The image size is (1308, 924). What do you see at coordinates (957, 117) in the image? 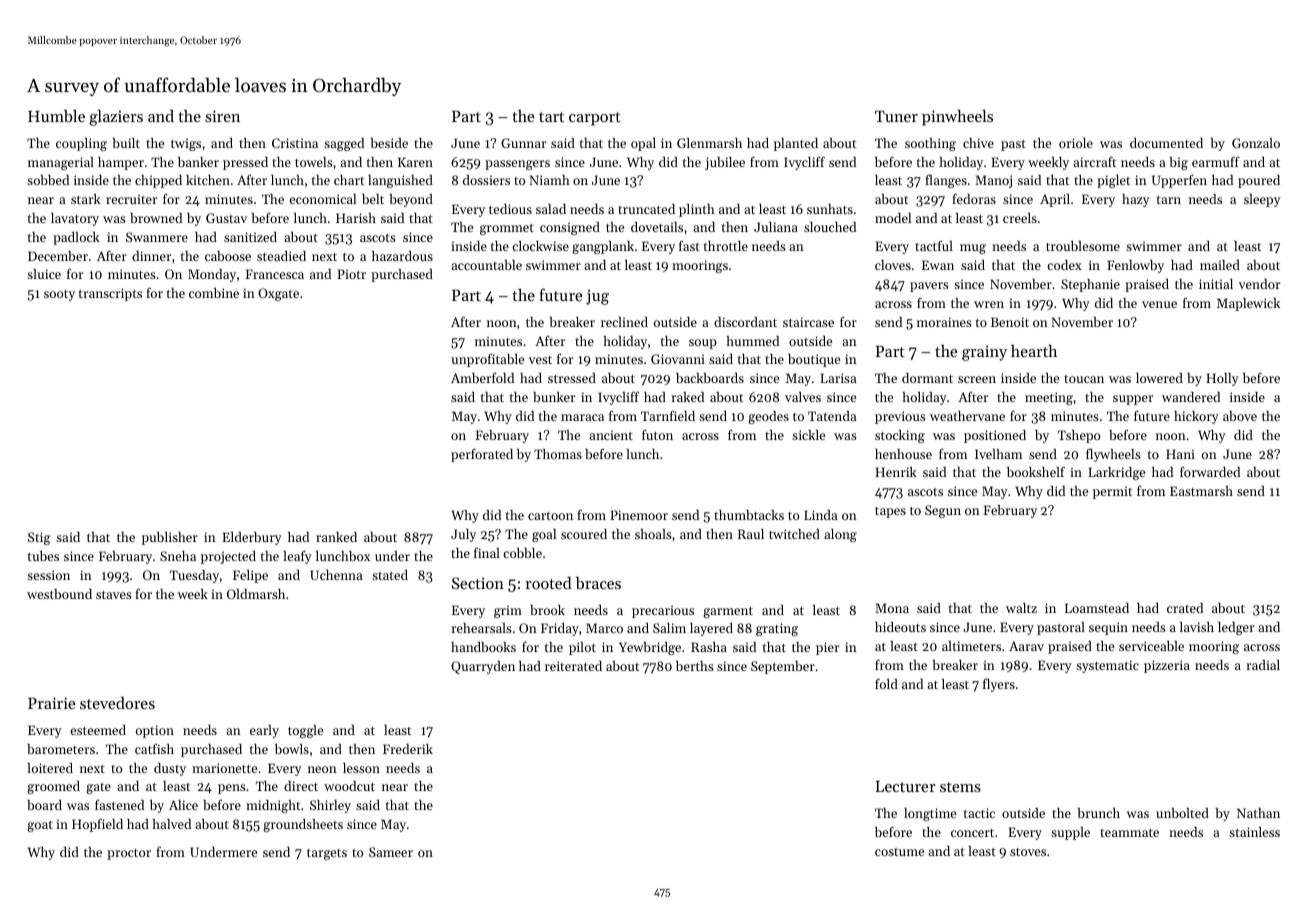
I see `pinwheels` at bounding box center [957, 117].
